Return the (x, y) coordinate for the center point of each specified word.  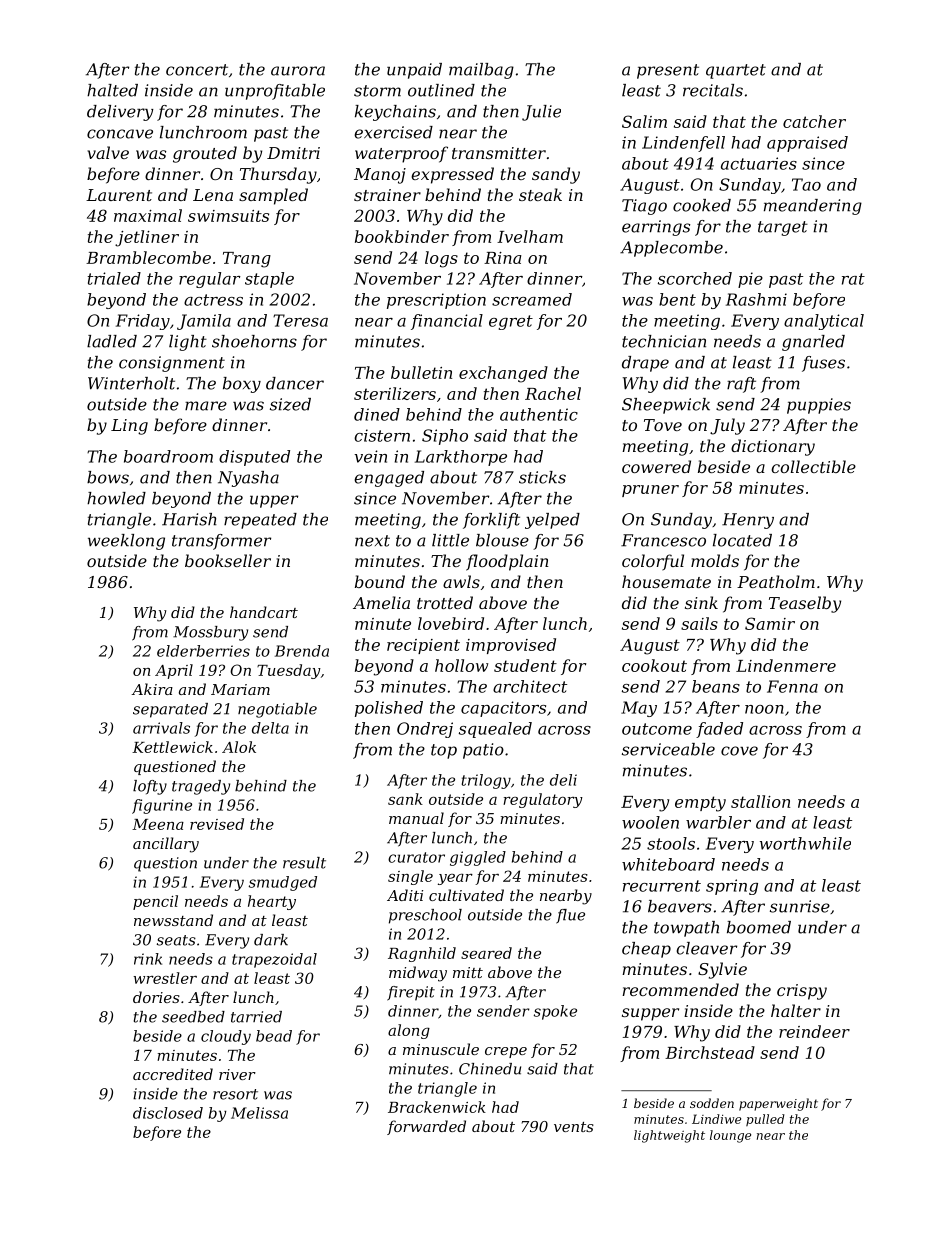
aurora (298, 71)
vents (574, 1127)
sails (699, 623)
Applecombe (671, 249)
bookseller (228, 560)
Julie (541, 113)
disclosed (168, 1113)
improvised (511, 646)
